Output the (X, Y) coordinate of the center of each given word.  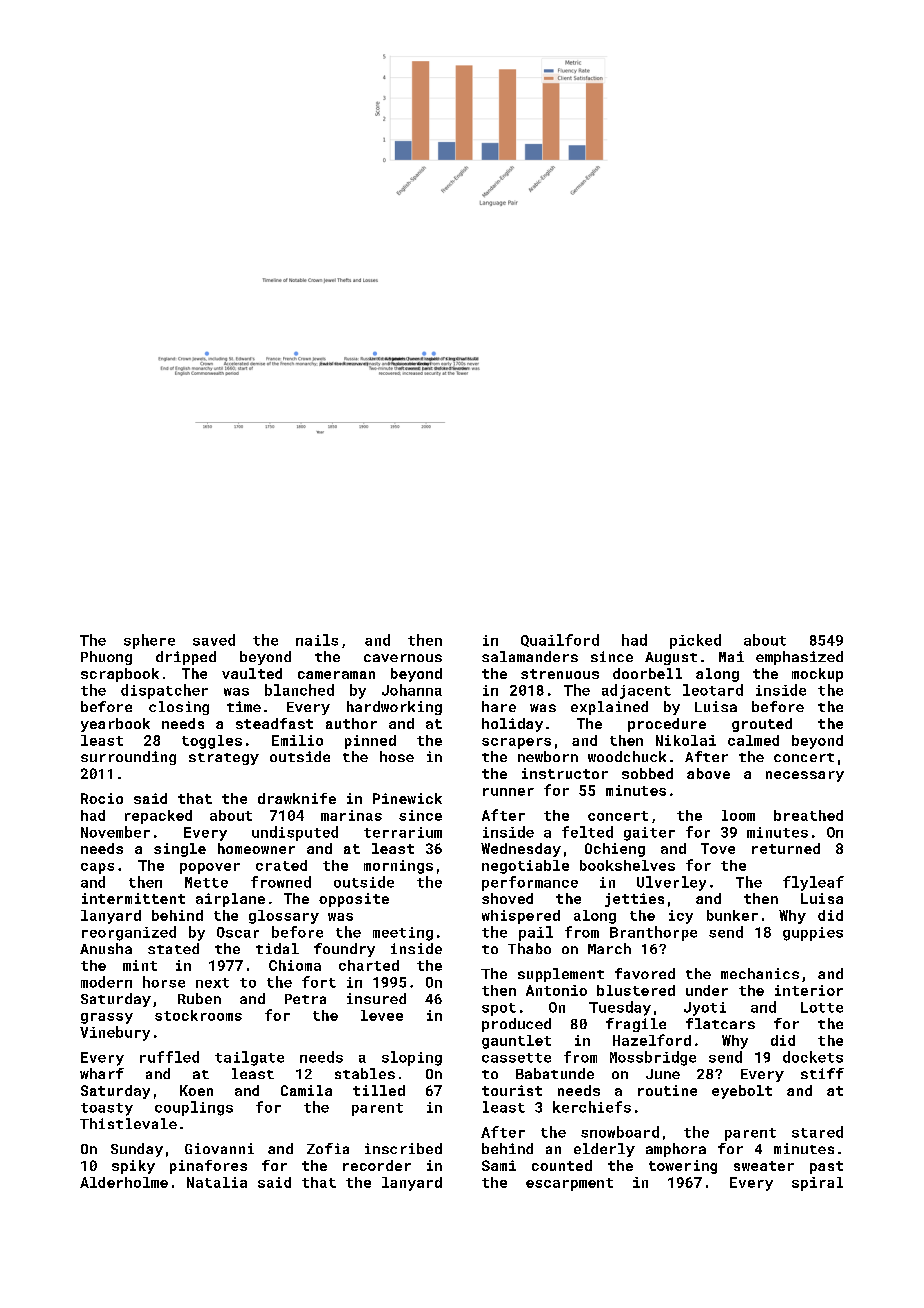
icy (681, 917)
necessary (805, 776)
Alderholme (124, 1182)
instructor (565, 773)
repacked (158, 817)
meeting (403, 934)
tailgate (249, 1058)
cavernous (403, 658)
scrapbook (120, 675)
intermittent (133, 898)
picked (695, 641)
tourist (512, 1090)
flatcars (720, 1023)
